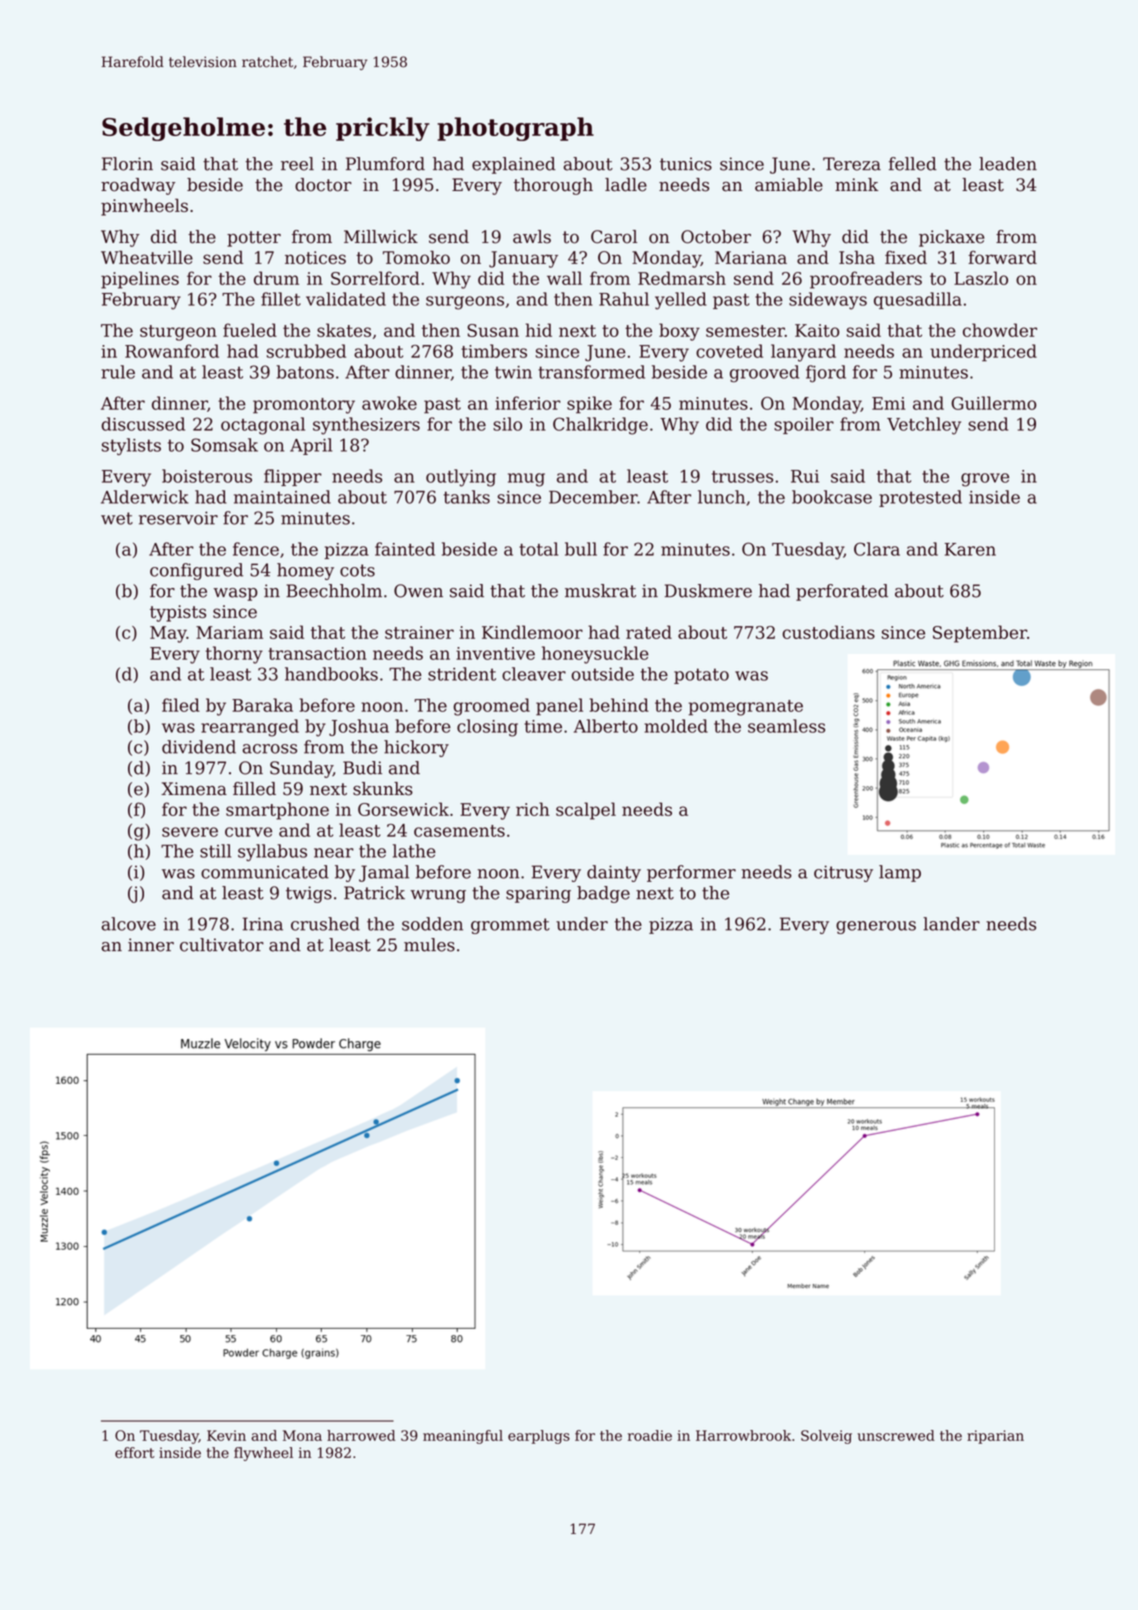 Image resolution: width=1138 pixels, height=1610 pixels. I want to click on Karen, so click(970, 549).
